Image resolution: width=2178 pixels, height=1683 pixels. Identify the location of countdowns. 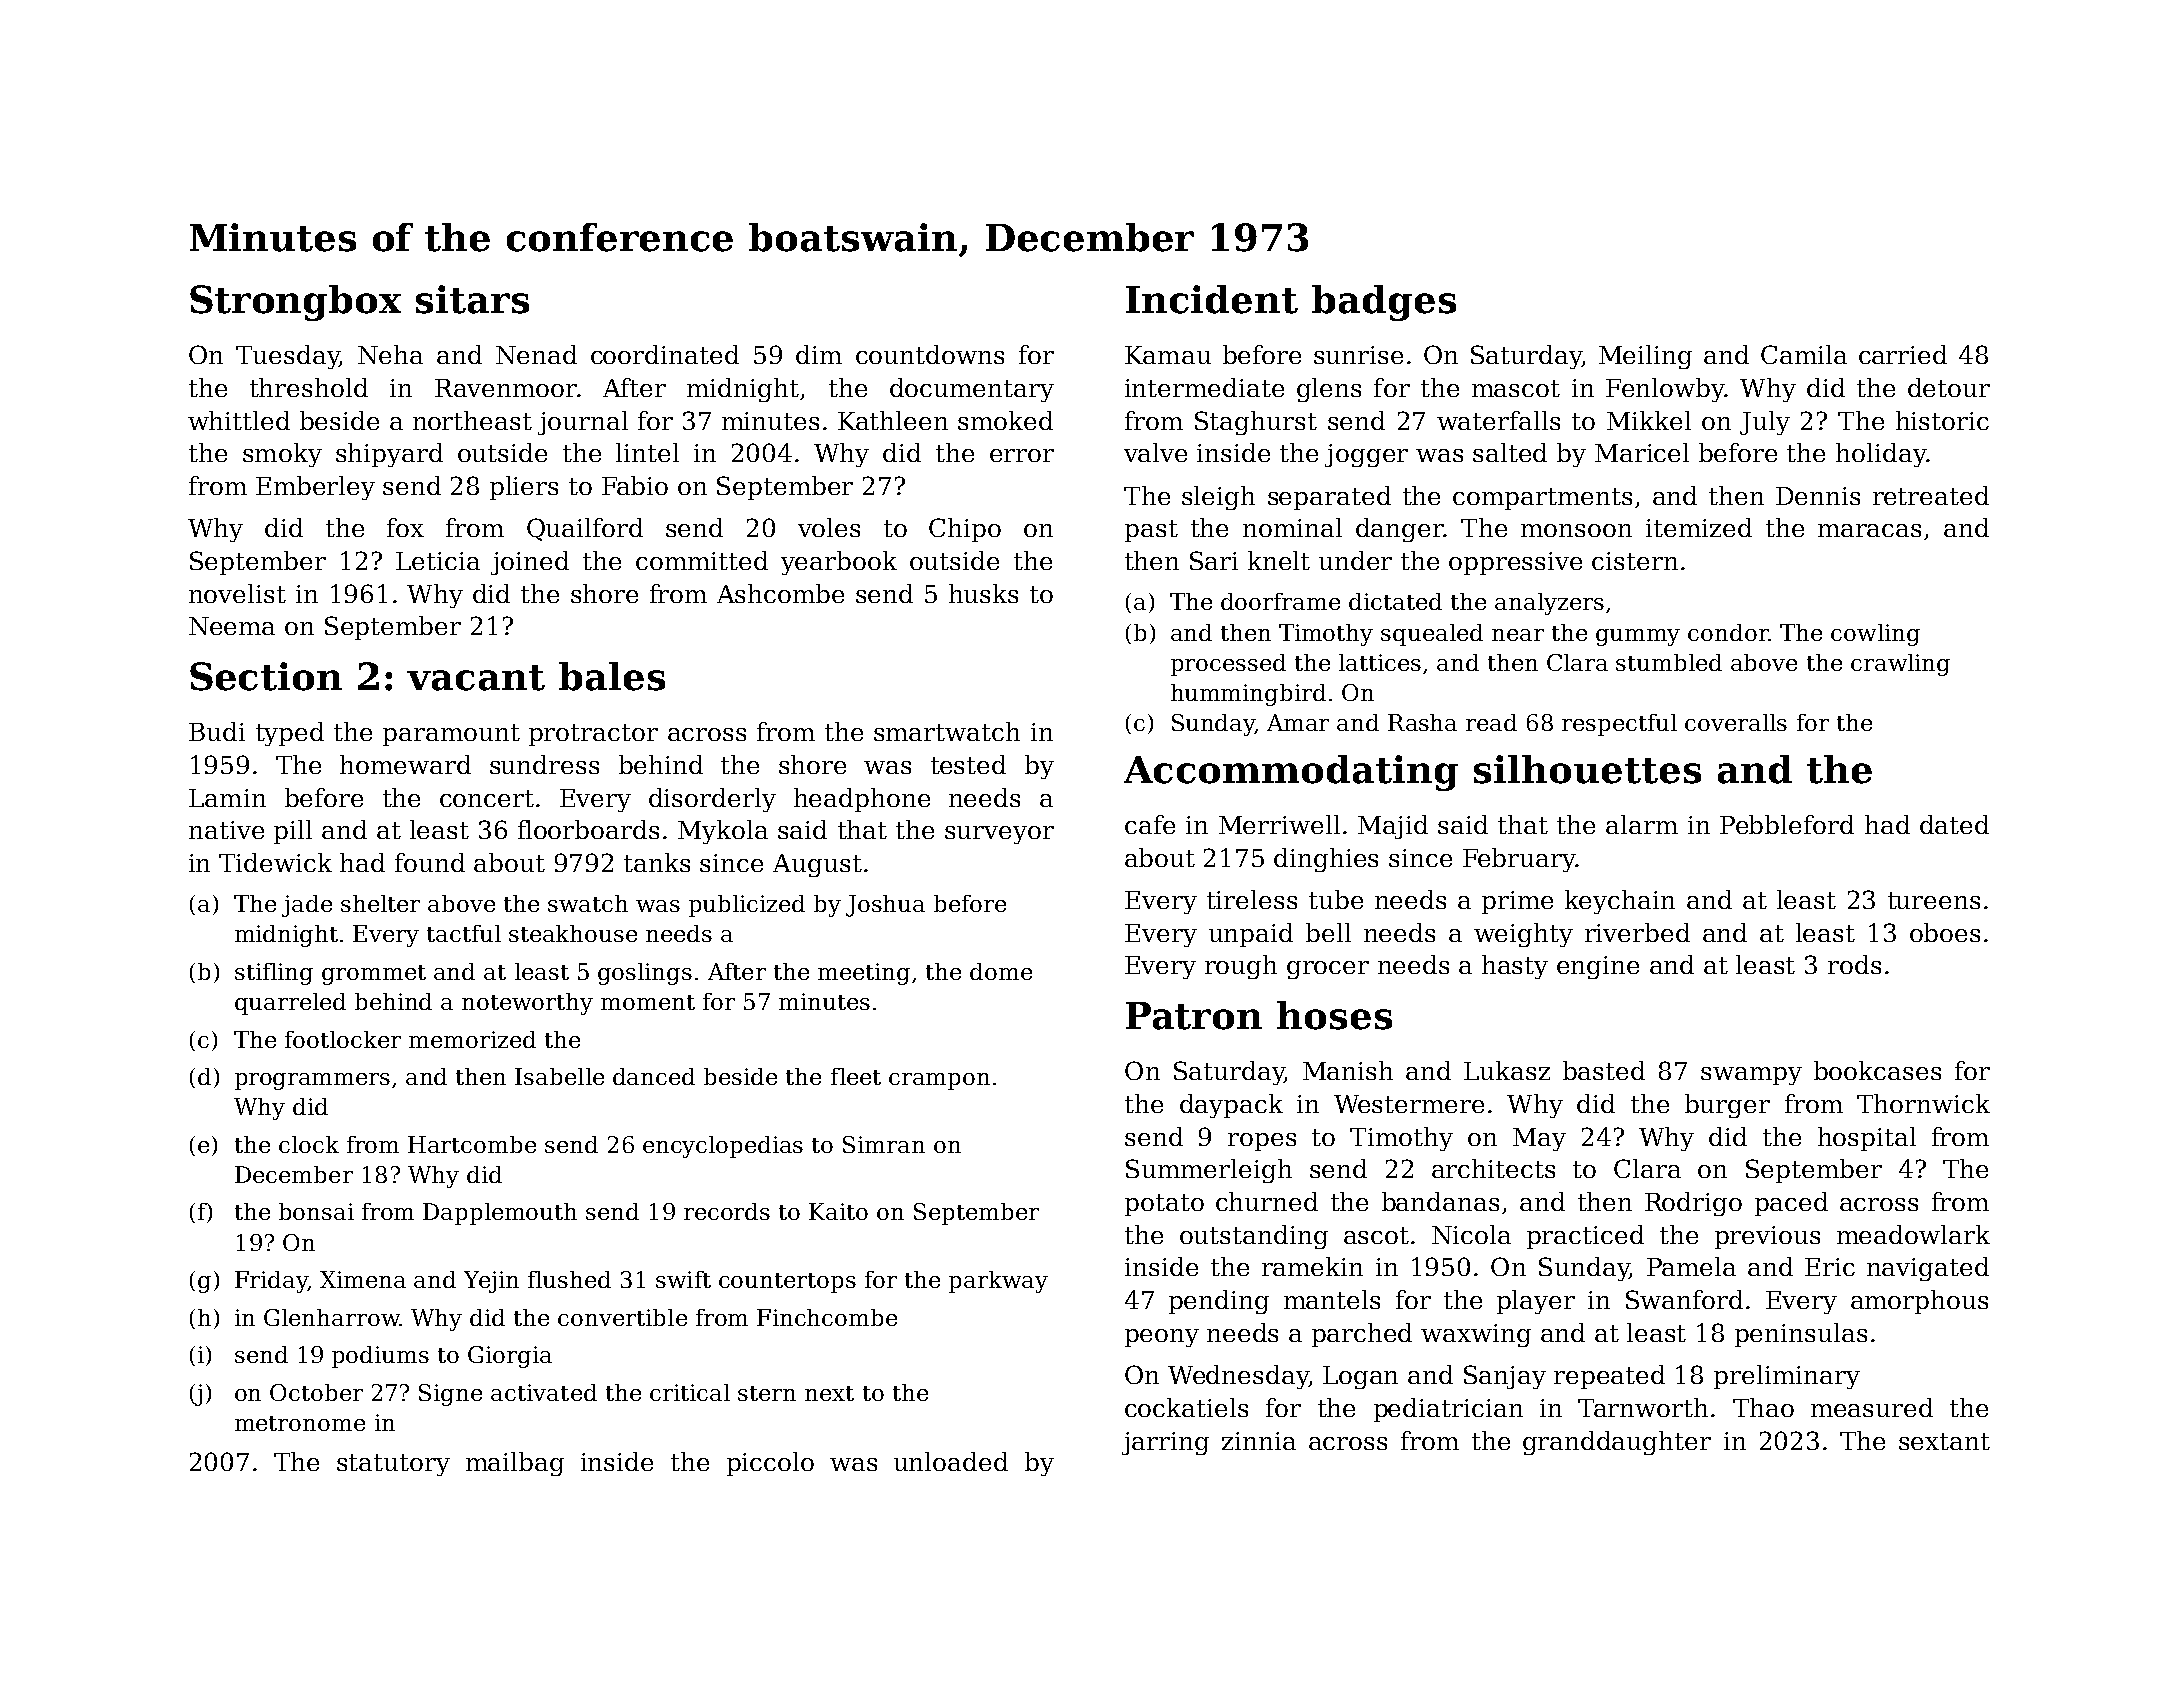
(930, 354).
